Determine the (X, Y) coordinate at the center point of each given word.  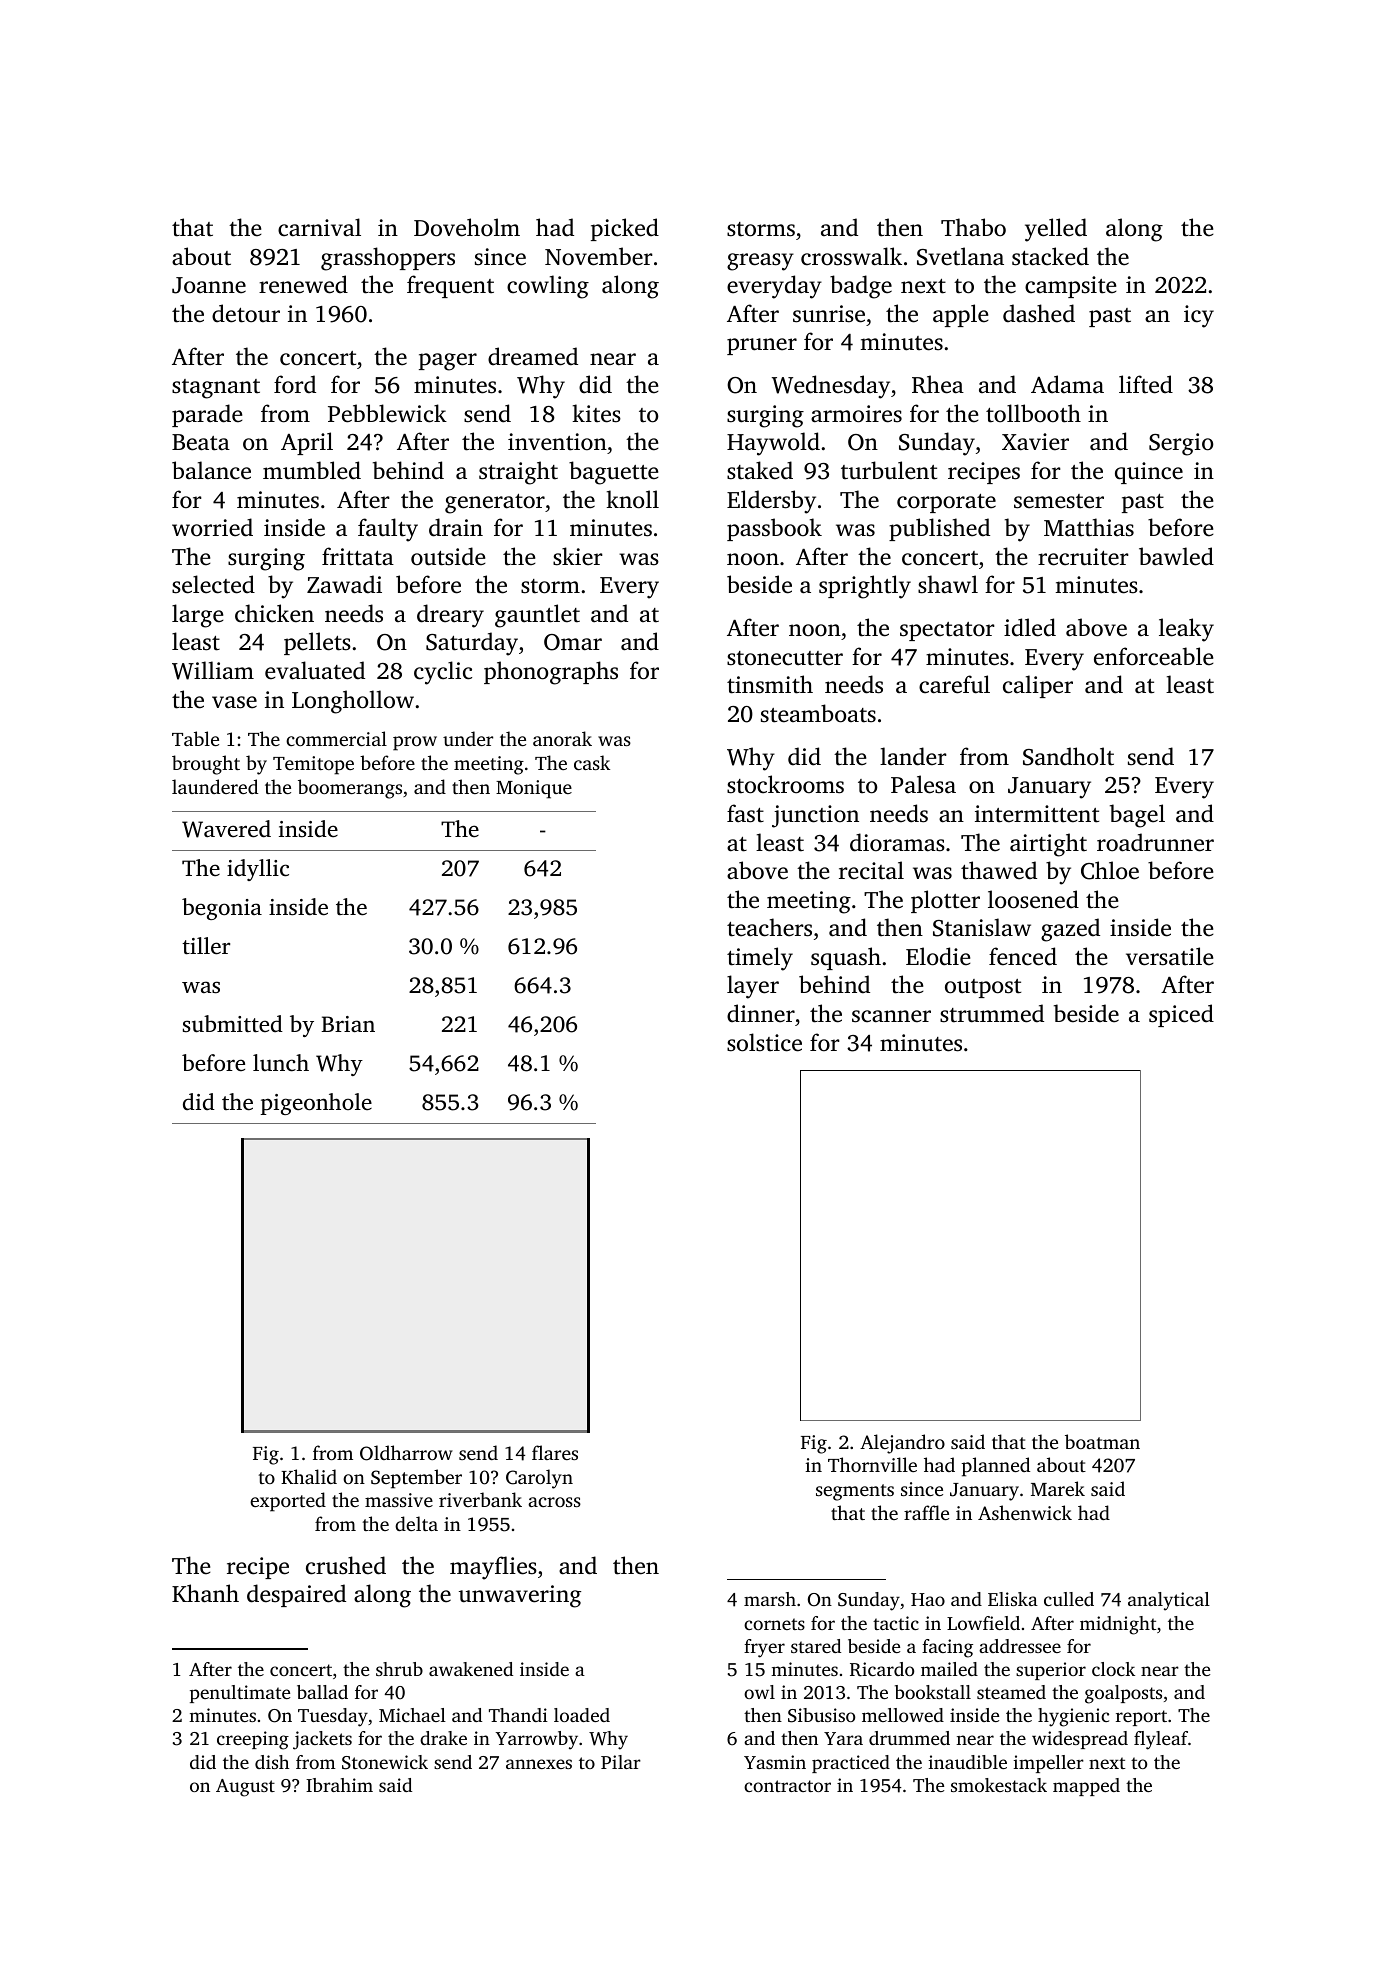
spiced (1181, 1015)
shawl (948, 584)
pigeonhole (316, 1104)
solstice (764, 1042)
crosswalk (851, 256)
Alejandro (902, 1444)
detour (246, 313)
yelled (1056, 230)
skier (578, 556)
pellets (317, 643)
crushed (346, 1565)
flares (555, 1452)
